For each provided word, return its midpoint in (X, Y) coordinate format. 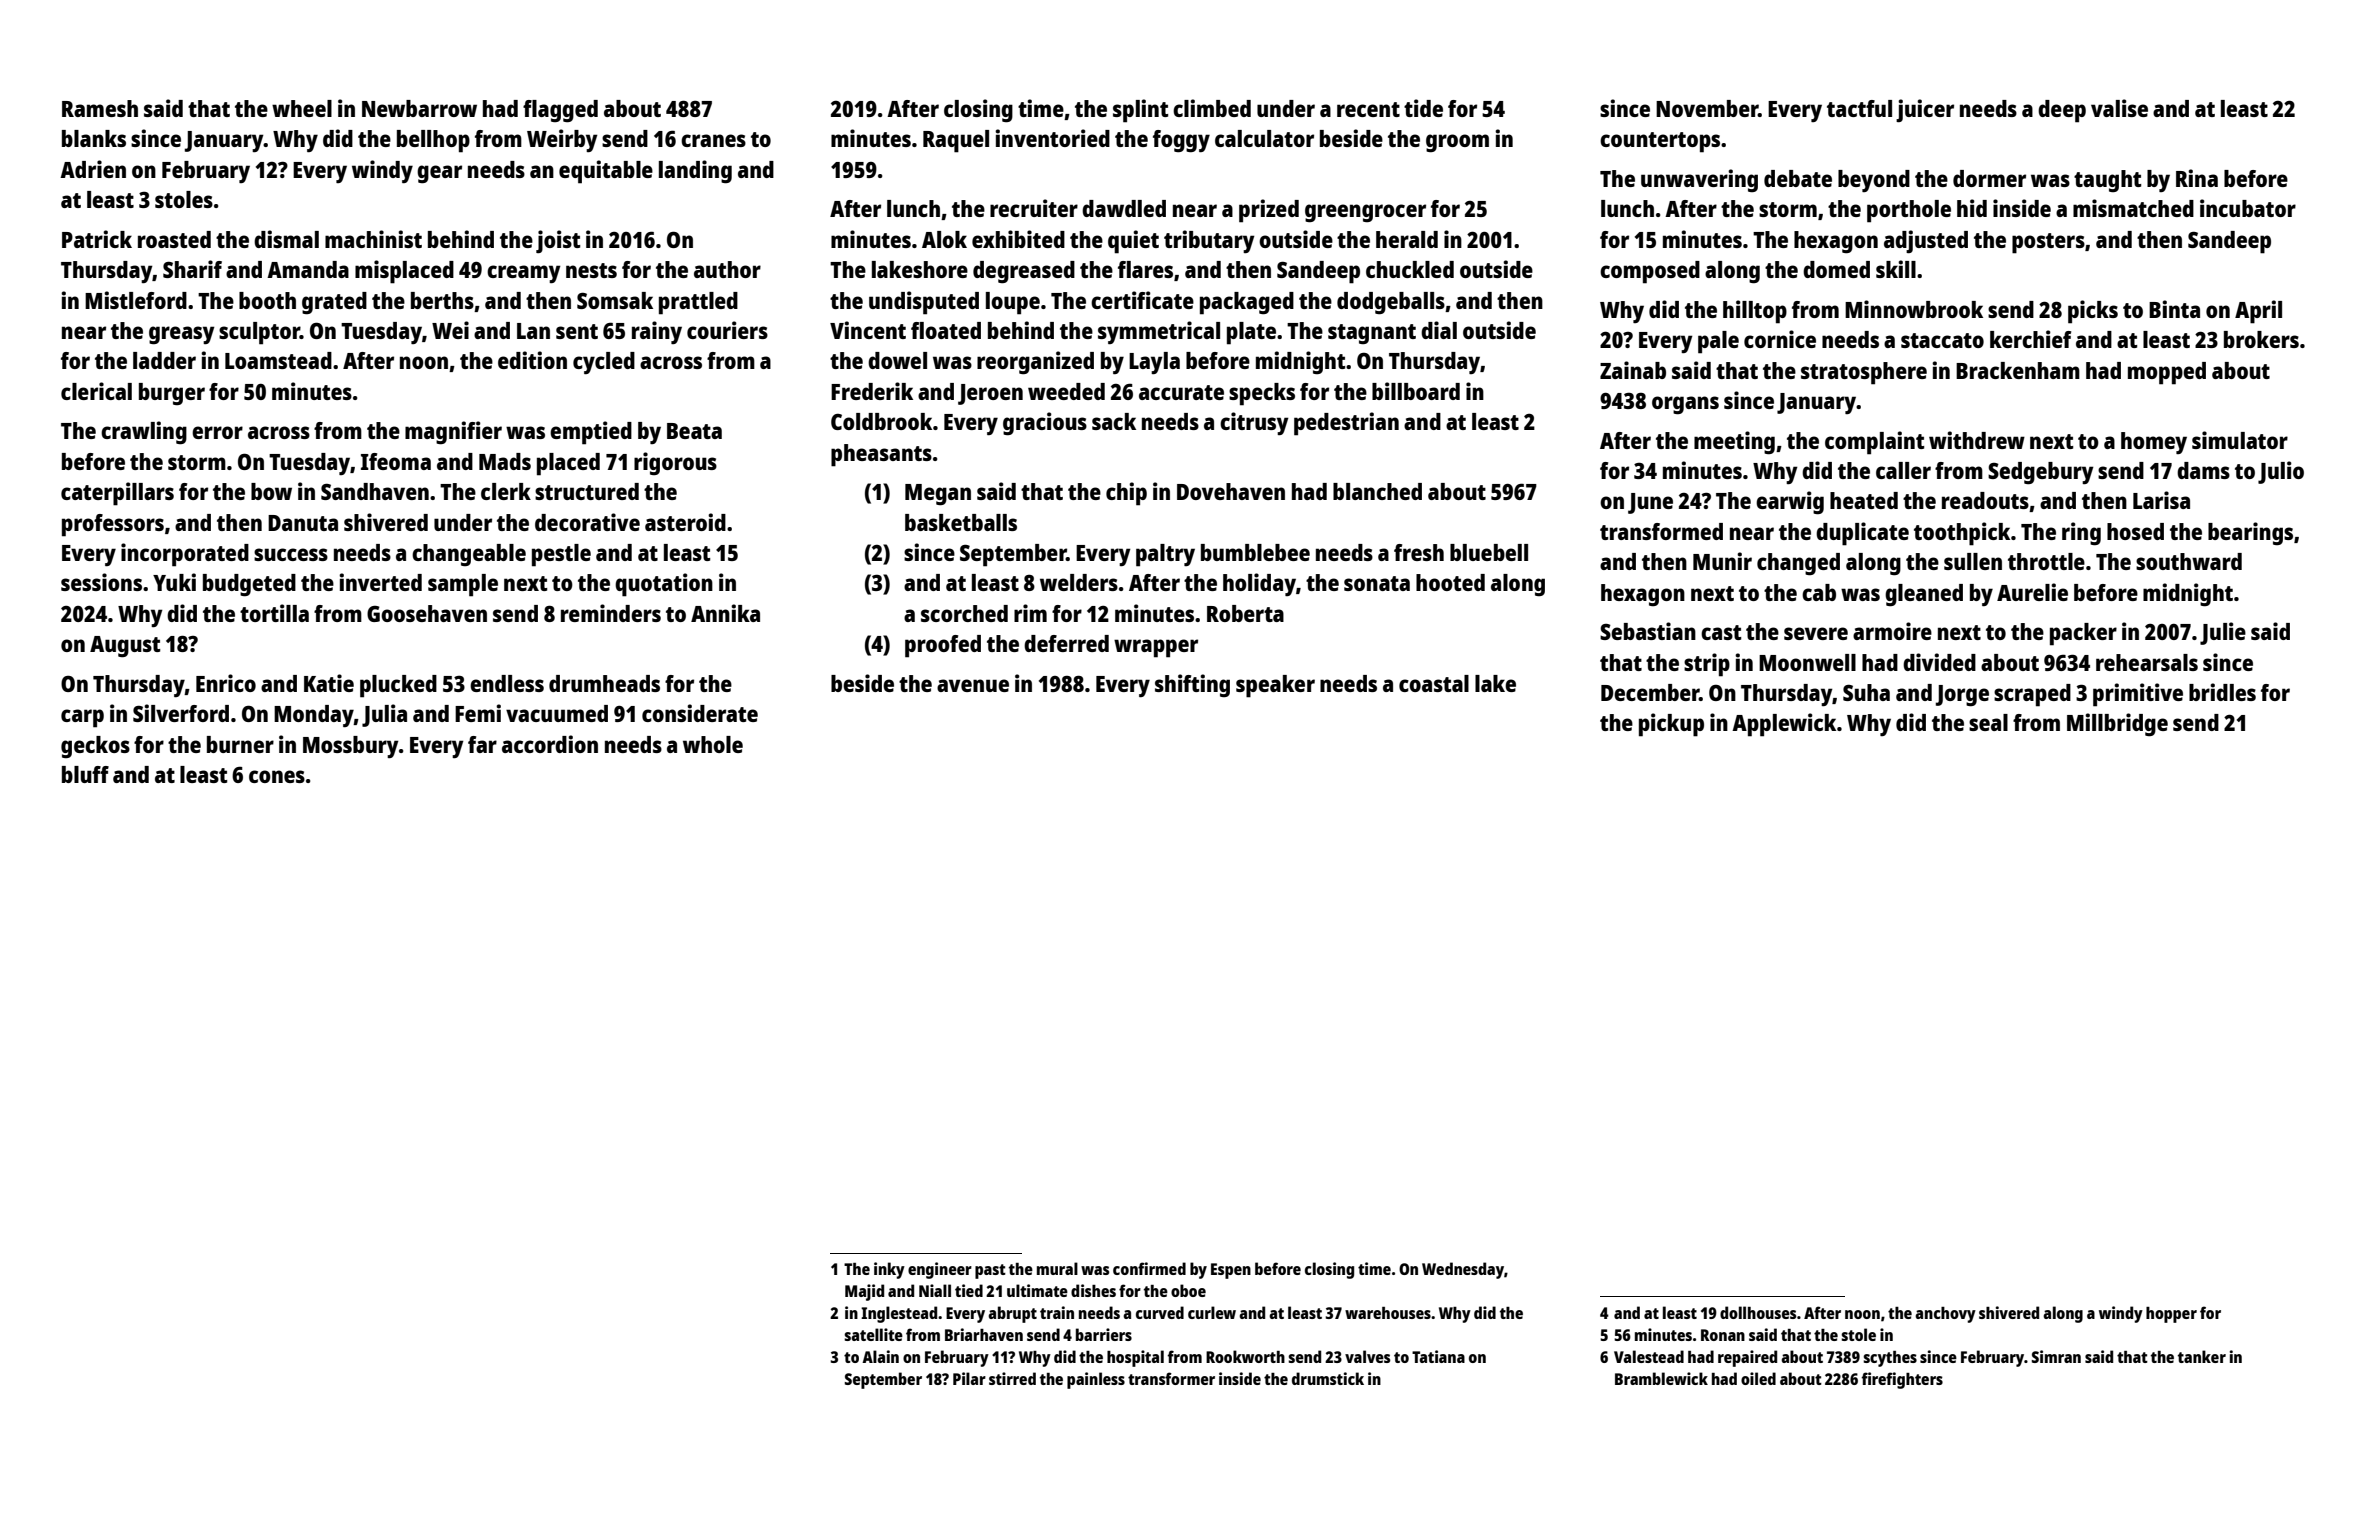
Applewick (1784, 725)
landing (695, 172)
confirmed (1149, 1268)
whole (713, 744)
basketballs (961, 522)
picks (2093, 312)
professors (113, 525)
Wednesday (1463, 1270)
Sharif (192, 269)
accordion (550, 744)
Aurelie (2032, 592)
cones (277, 776)
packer (2083, 634)
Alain (880, 1356)
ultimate (1037, 1290)
